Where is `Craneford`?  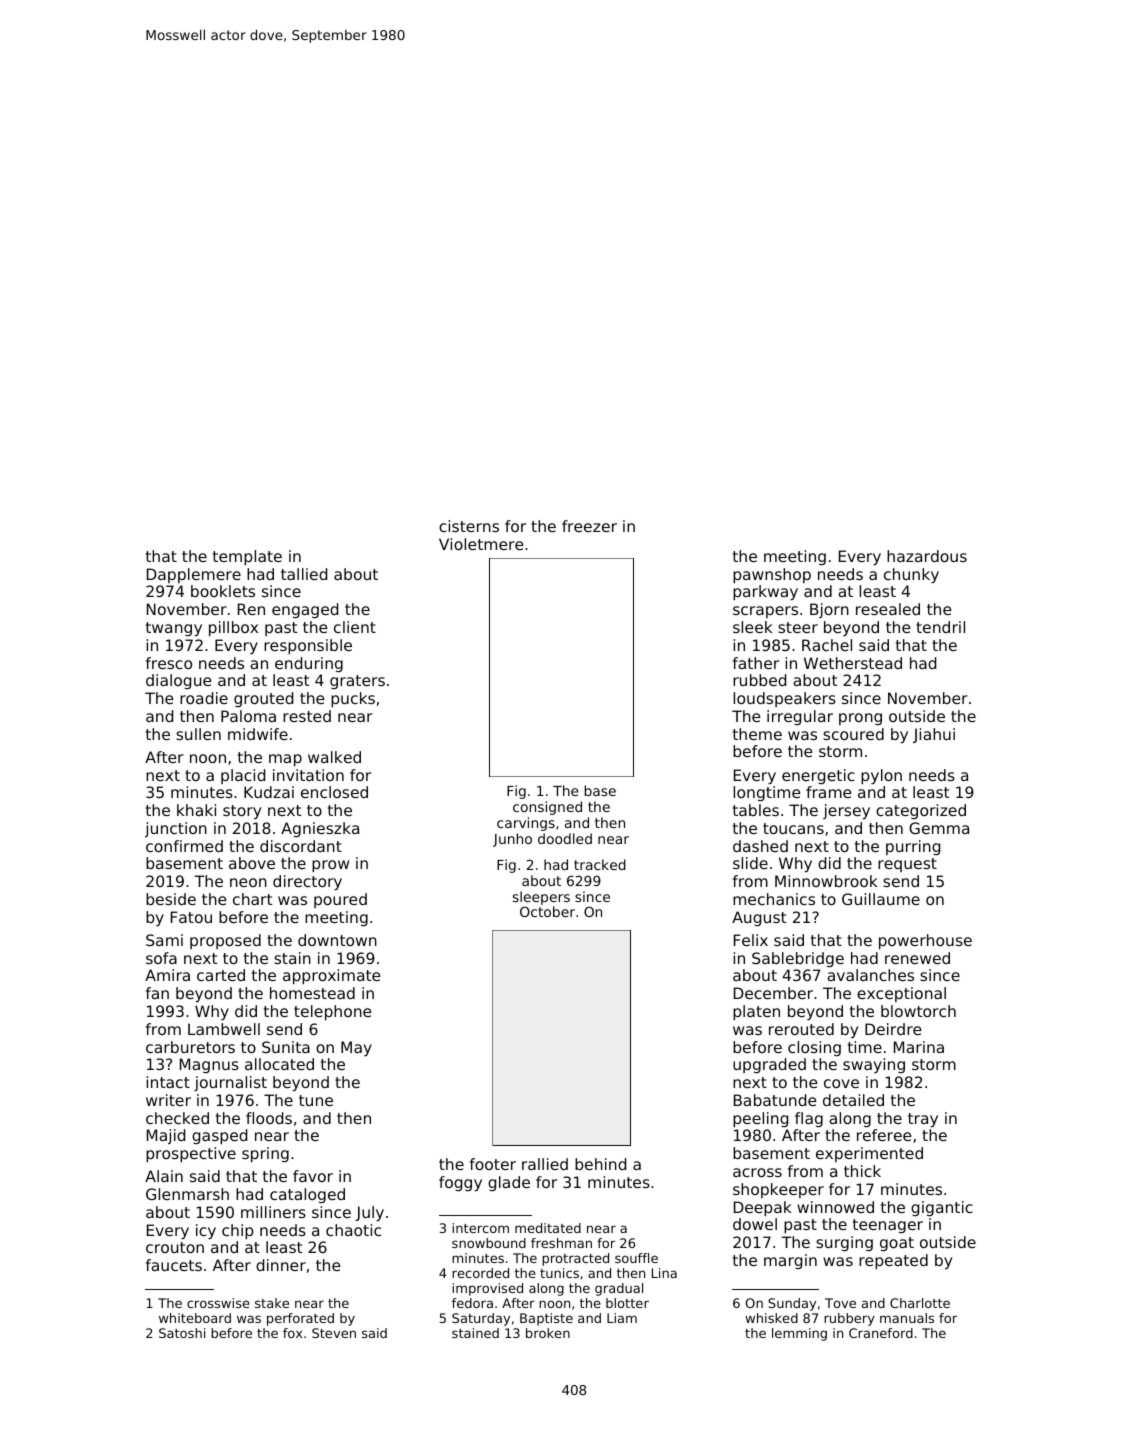
Craneford is located at coordinates (881, 1333).
